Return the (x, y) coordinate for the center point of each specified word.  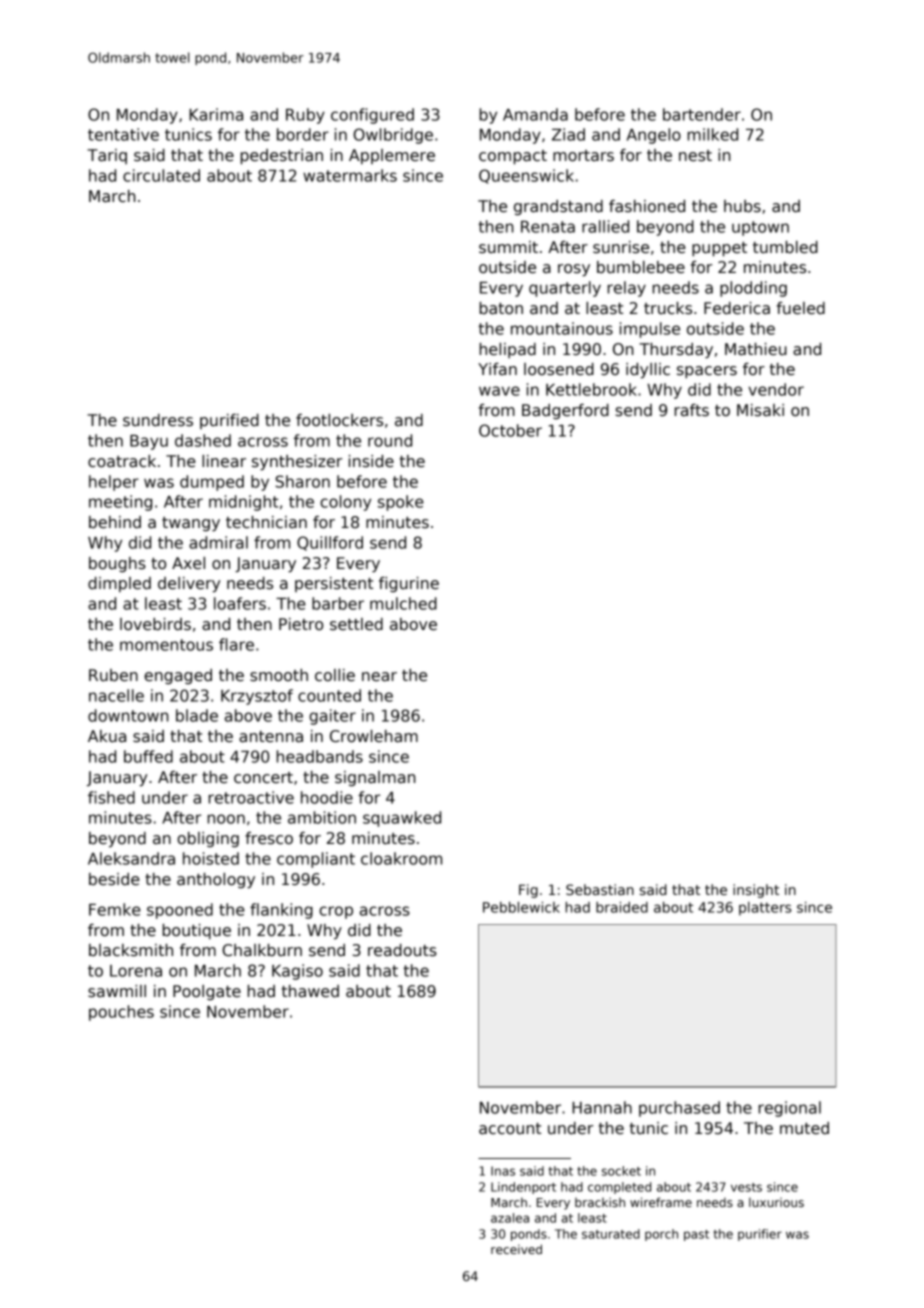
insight (756, 891)
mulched (403, 603)
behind (115, 522)
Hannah (602, 1107)
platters (765, 909)
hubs (742, 206)
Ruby (305, 116)
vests (746, 1187)
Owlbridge (393, 136)
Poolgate (207, 992)
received (516, 1249)
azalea (510, 1218)
